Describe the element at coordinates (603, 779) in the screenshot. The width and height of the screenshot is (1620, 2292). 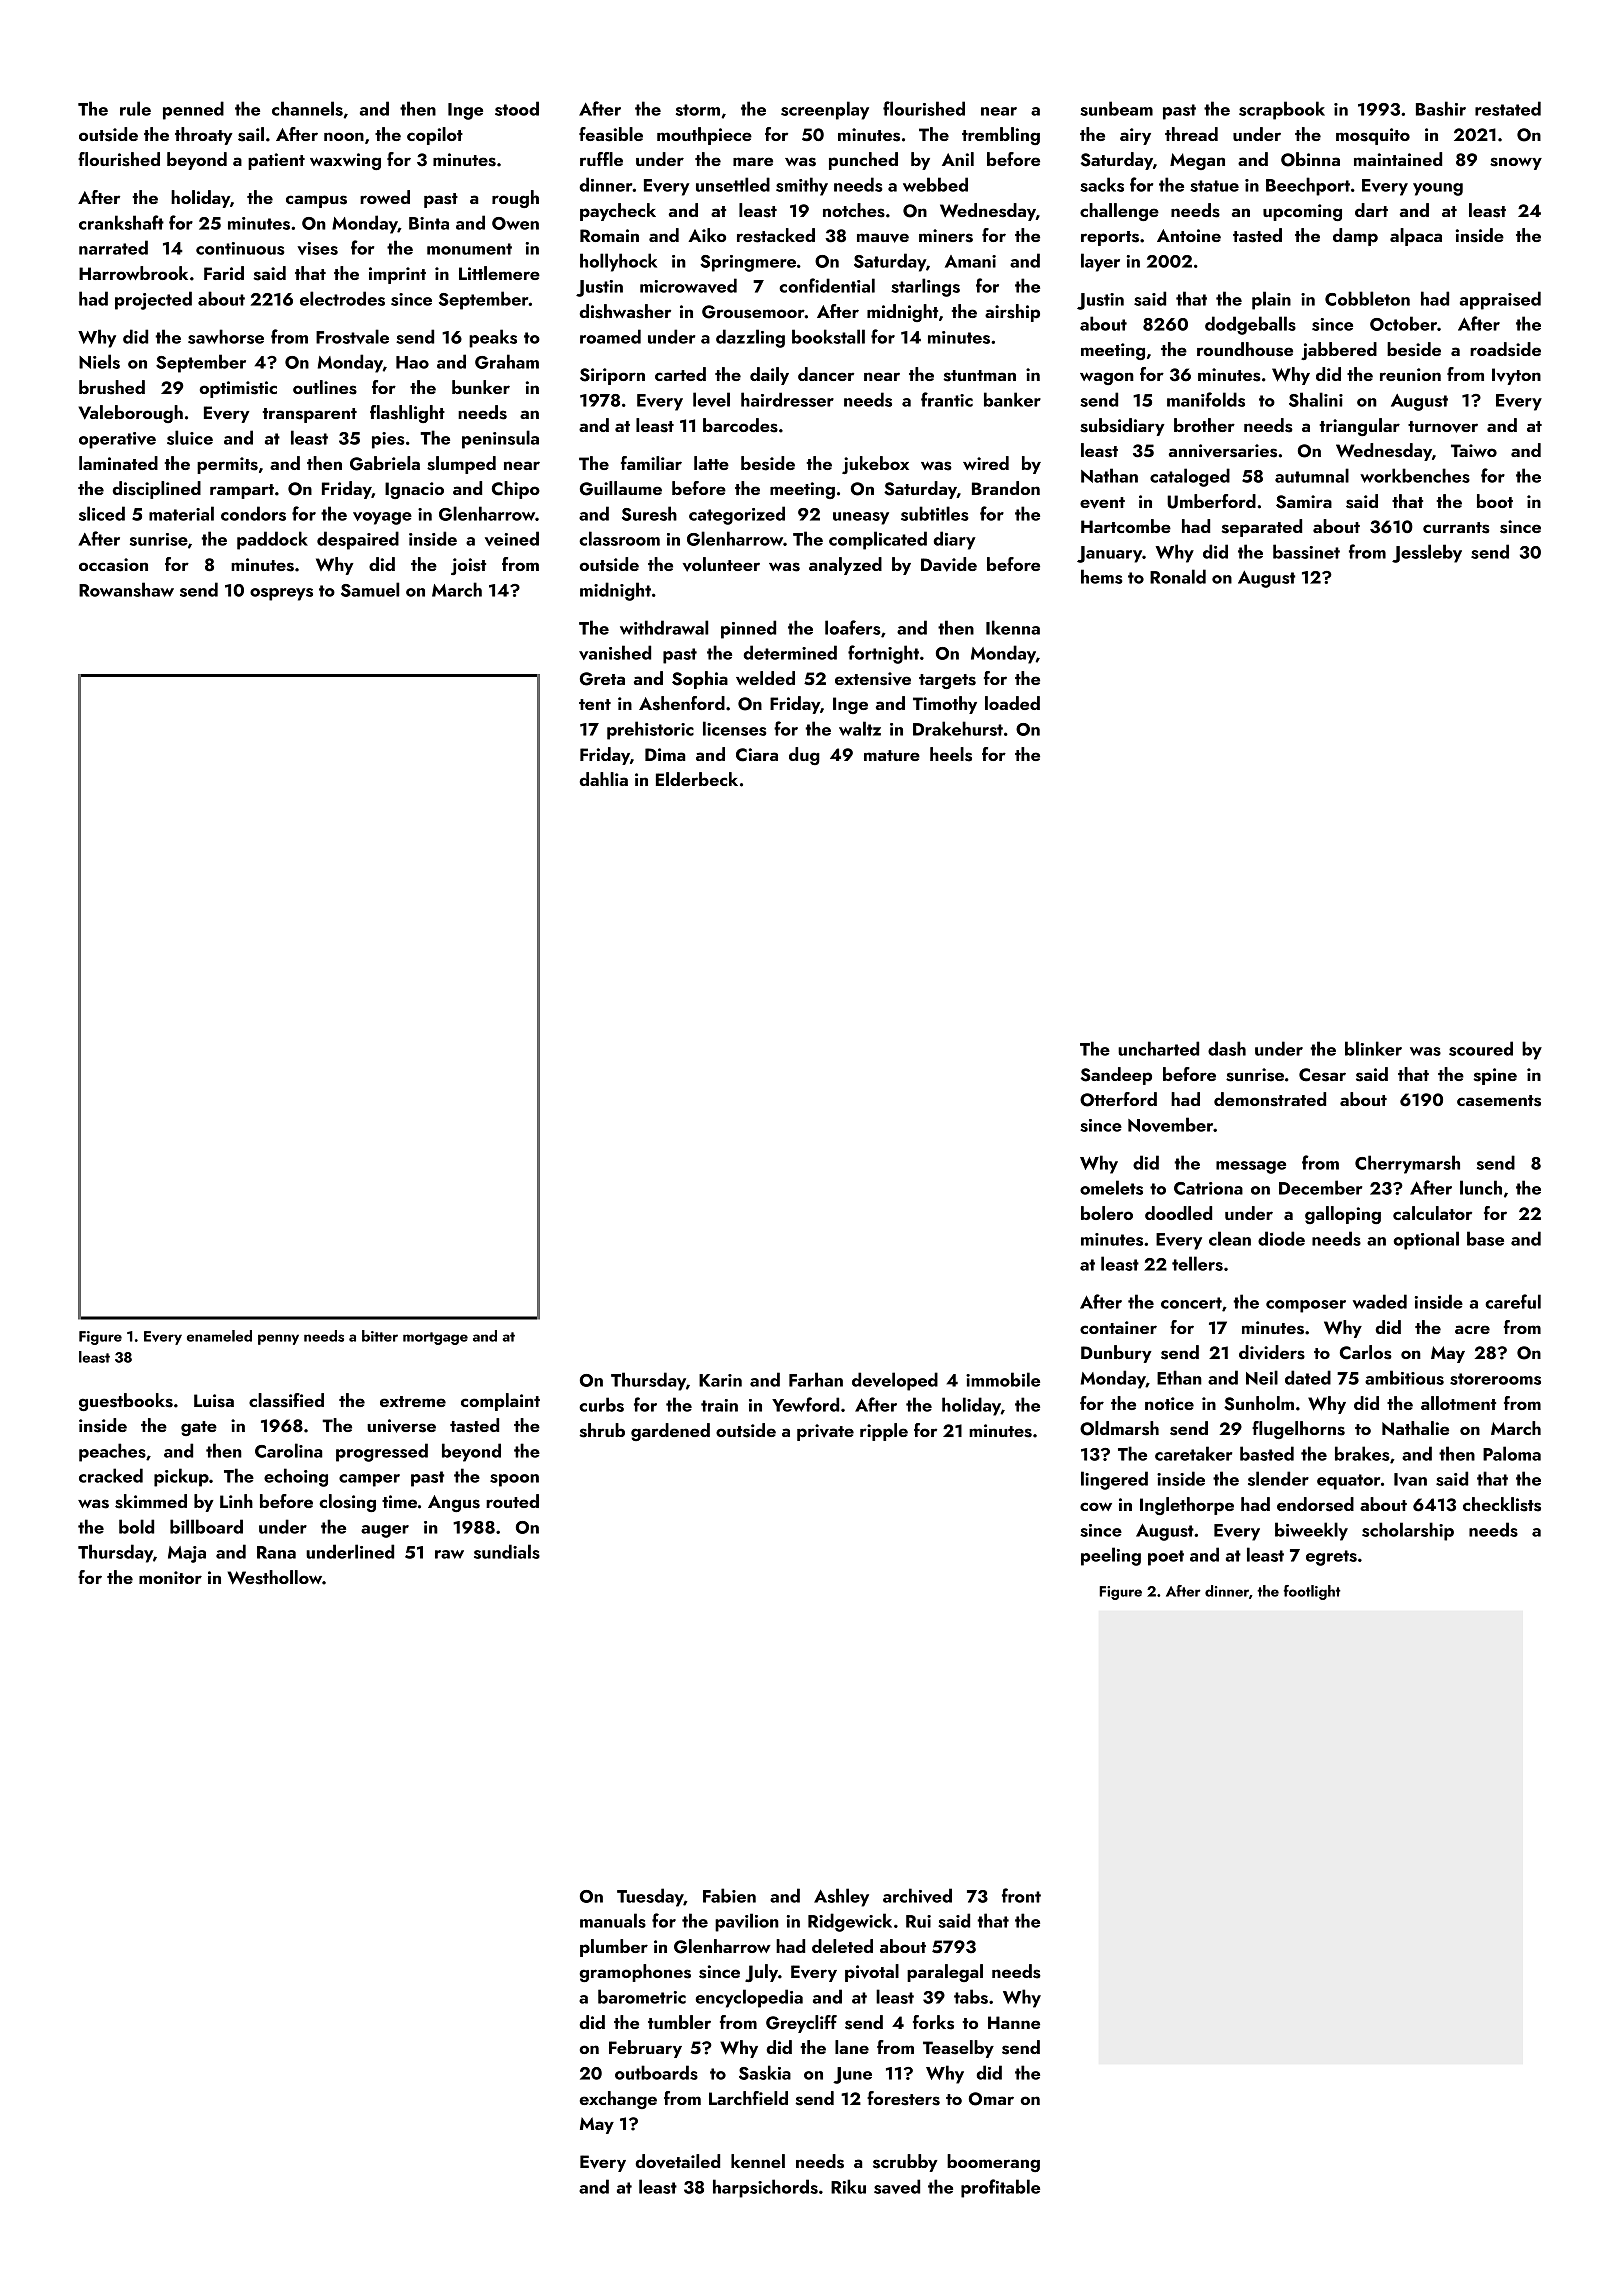
I see `dahlia` at that location.
